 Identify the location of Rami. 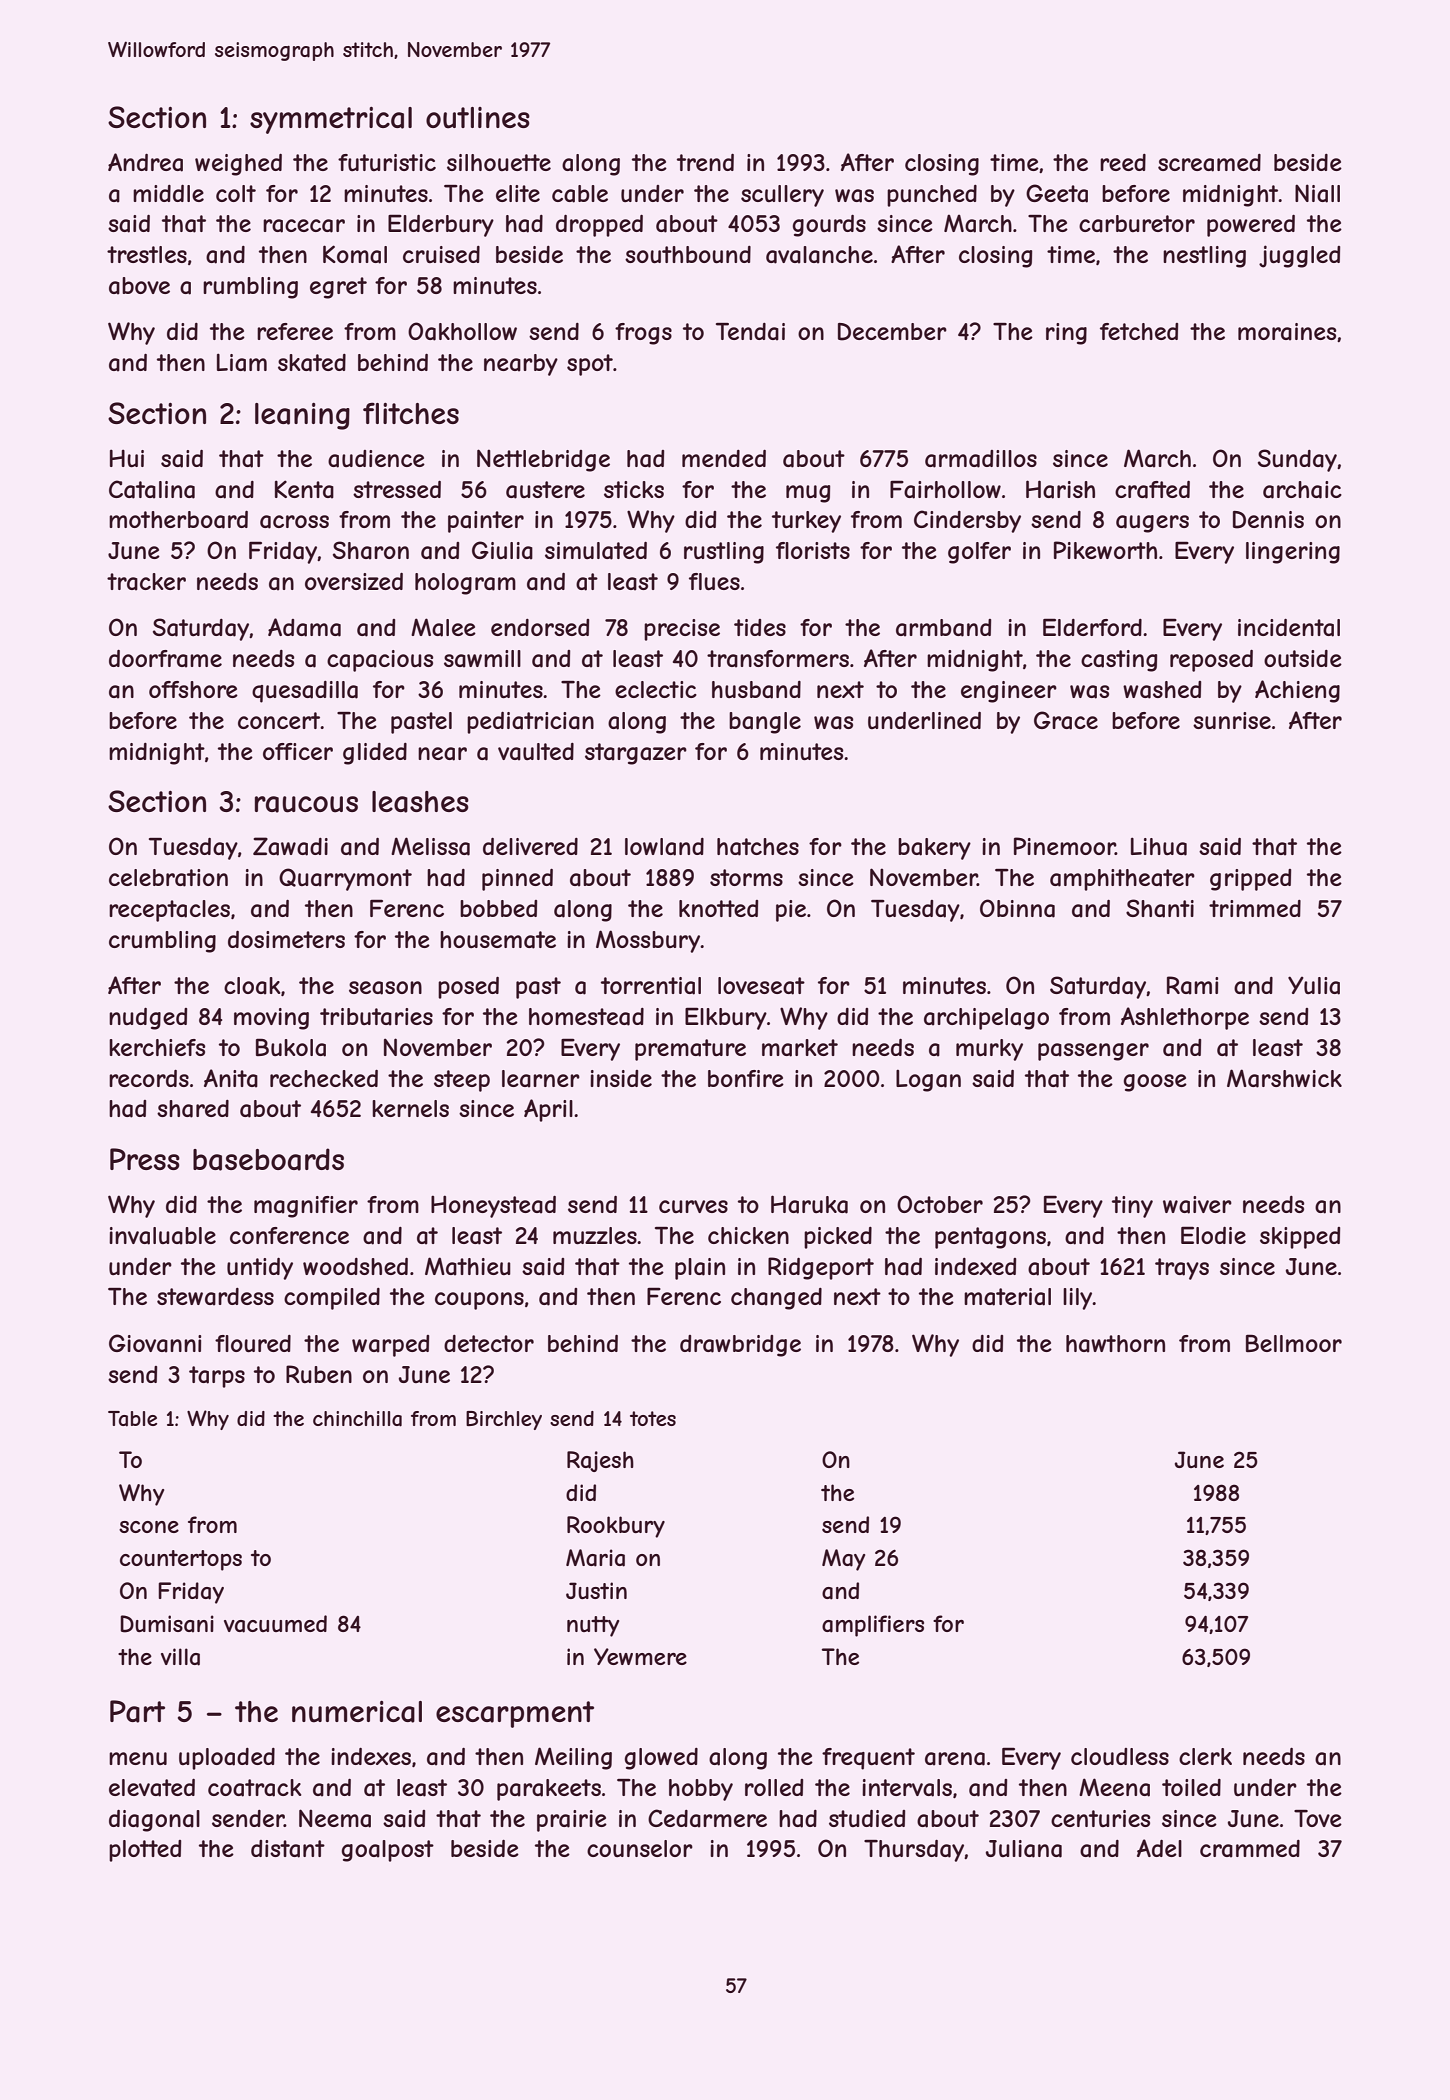
(1192, 985).
